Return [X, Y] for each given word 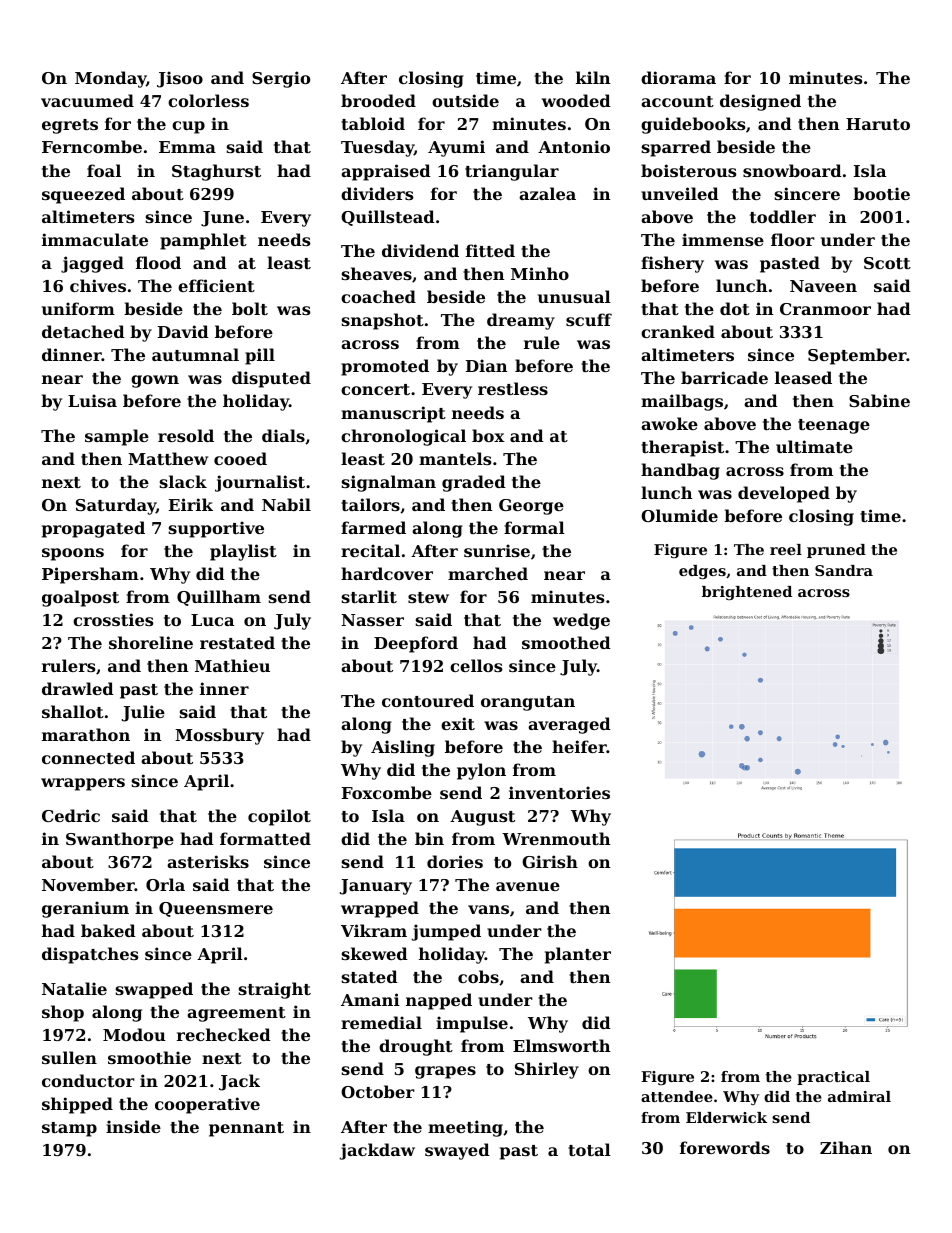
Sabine [879, 400]
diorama [678, 77]
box [488, 435]
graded [474, 483]
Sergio [281, 79]
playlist [243, 552]
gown [155, 381]
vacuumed [87, 100]
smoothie [149, 1057]
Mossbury [219, 736]
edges [702, 572]
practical [833, 1078]
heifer [579, 746]
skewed [375, 953]
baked [108, 930]
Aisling [403, 748]
